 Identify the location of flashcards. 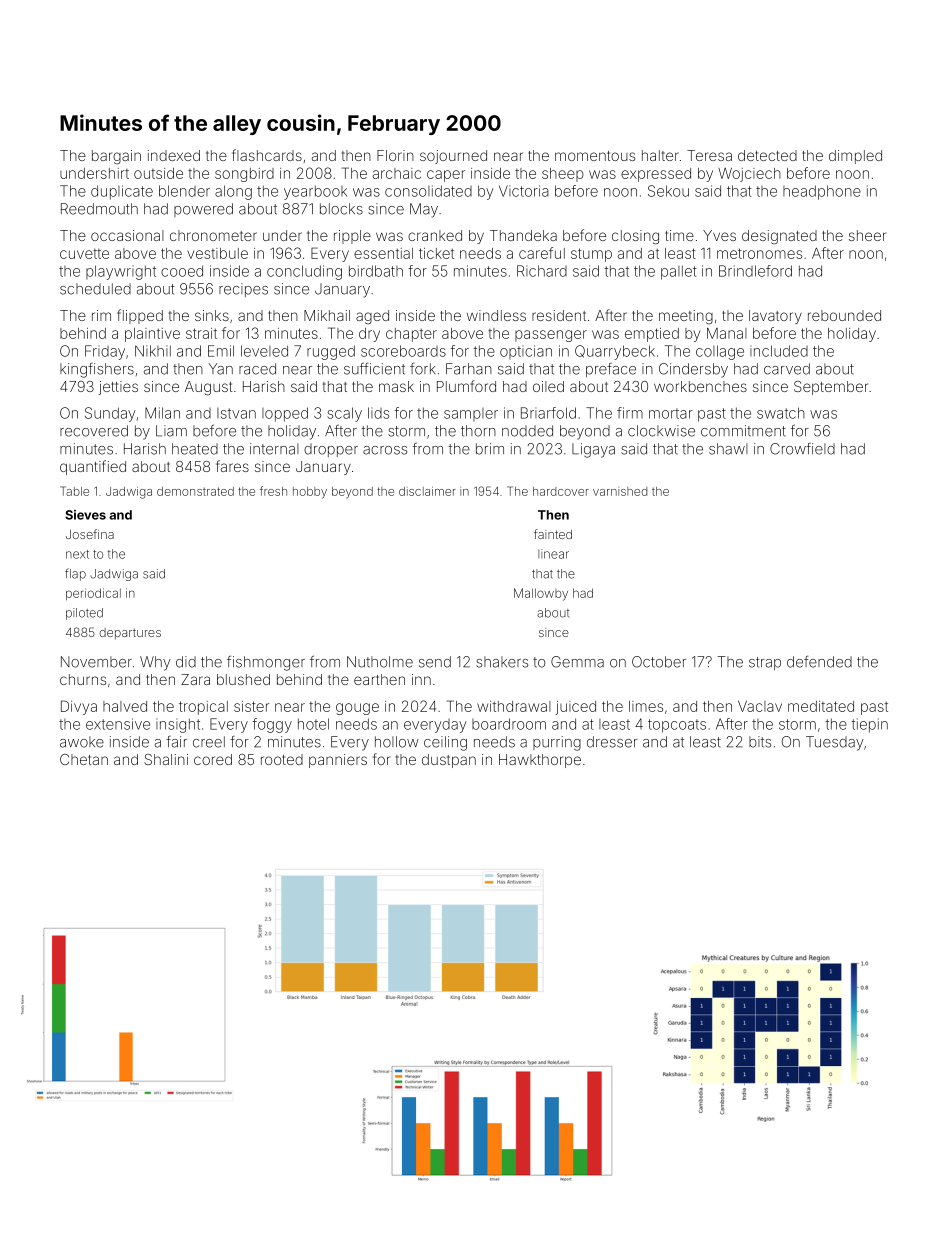
(267, 155).
